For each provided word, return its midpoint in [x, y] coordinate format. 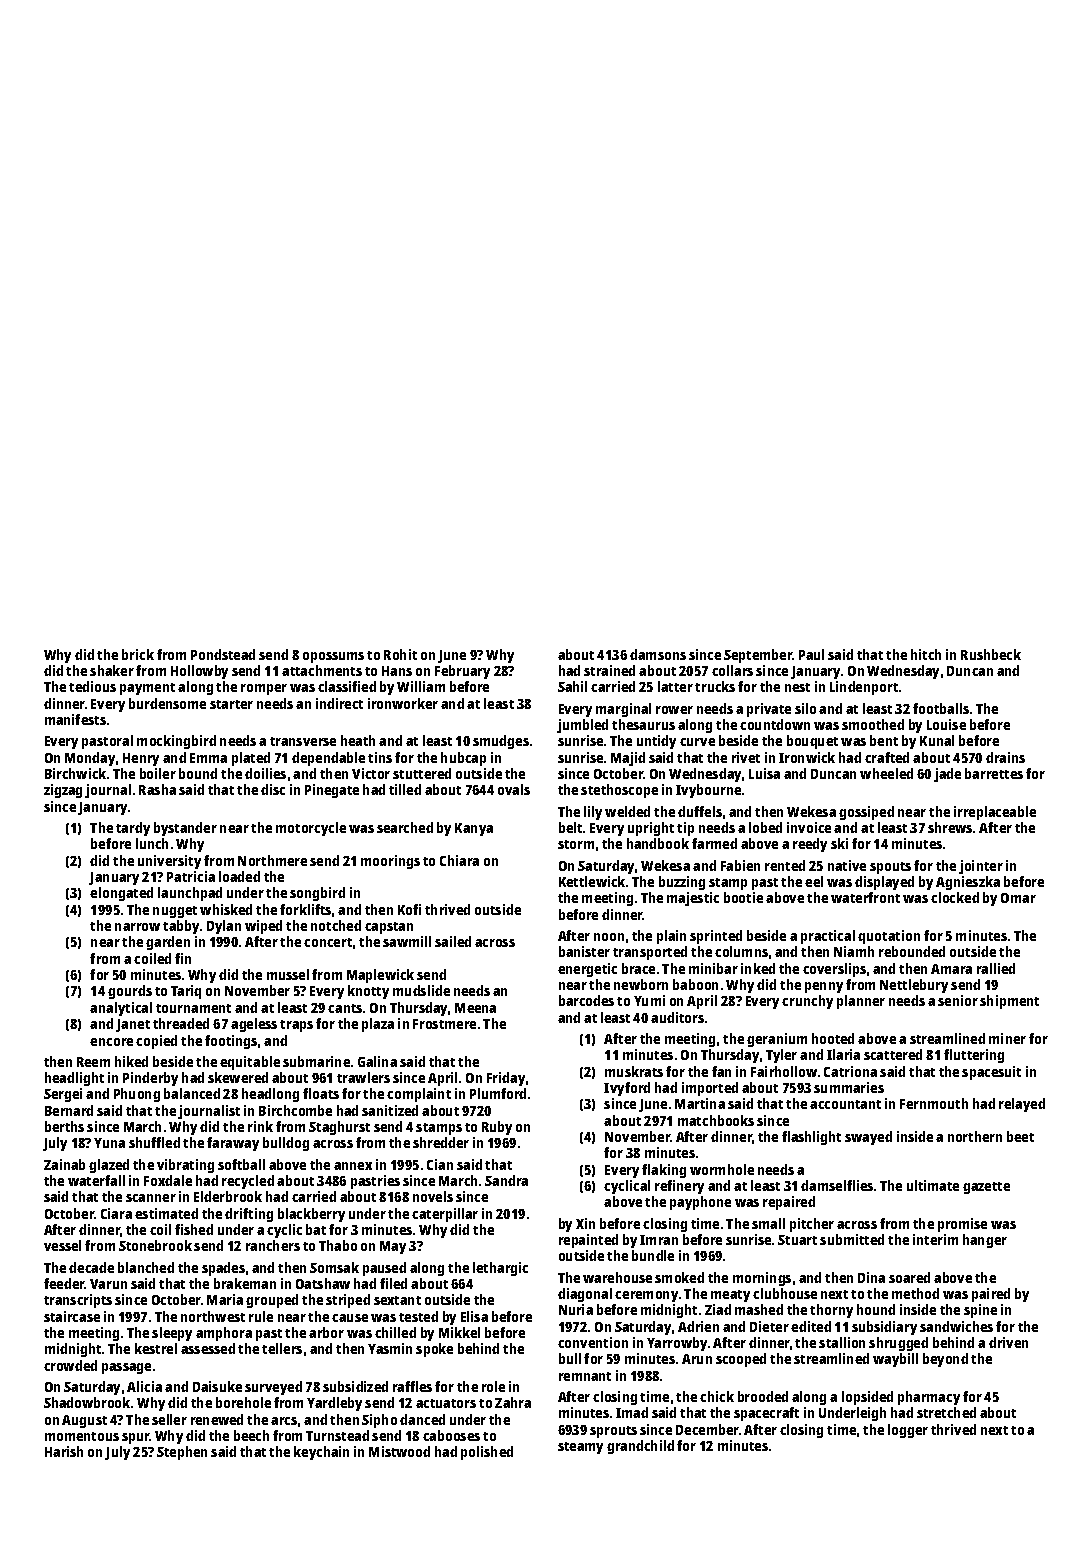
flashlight [811, 1138]
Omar [1018, 898]
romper [264, 689]
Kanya [474, 829]
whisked [226, 909]
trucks [715, 686]
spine [980, 1311]
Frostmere [444, 1024]
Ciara [116, 1213]
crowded [70, 1365]
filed [393, 1283]
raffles [412, 1386]
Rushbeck [991, 654]
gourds [130, 992]
